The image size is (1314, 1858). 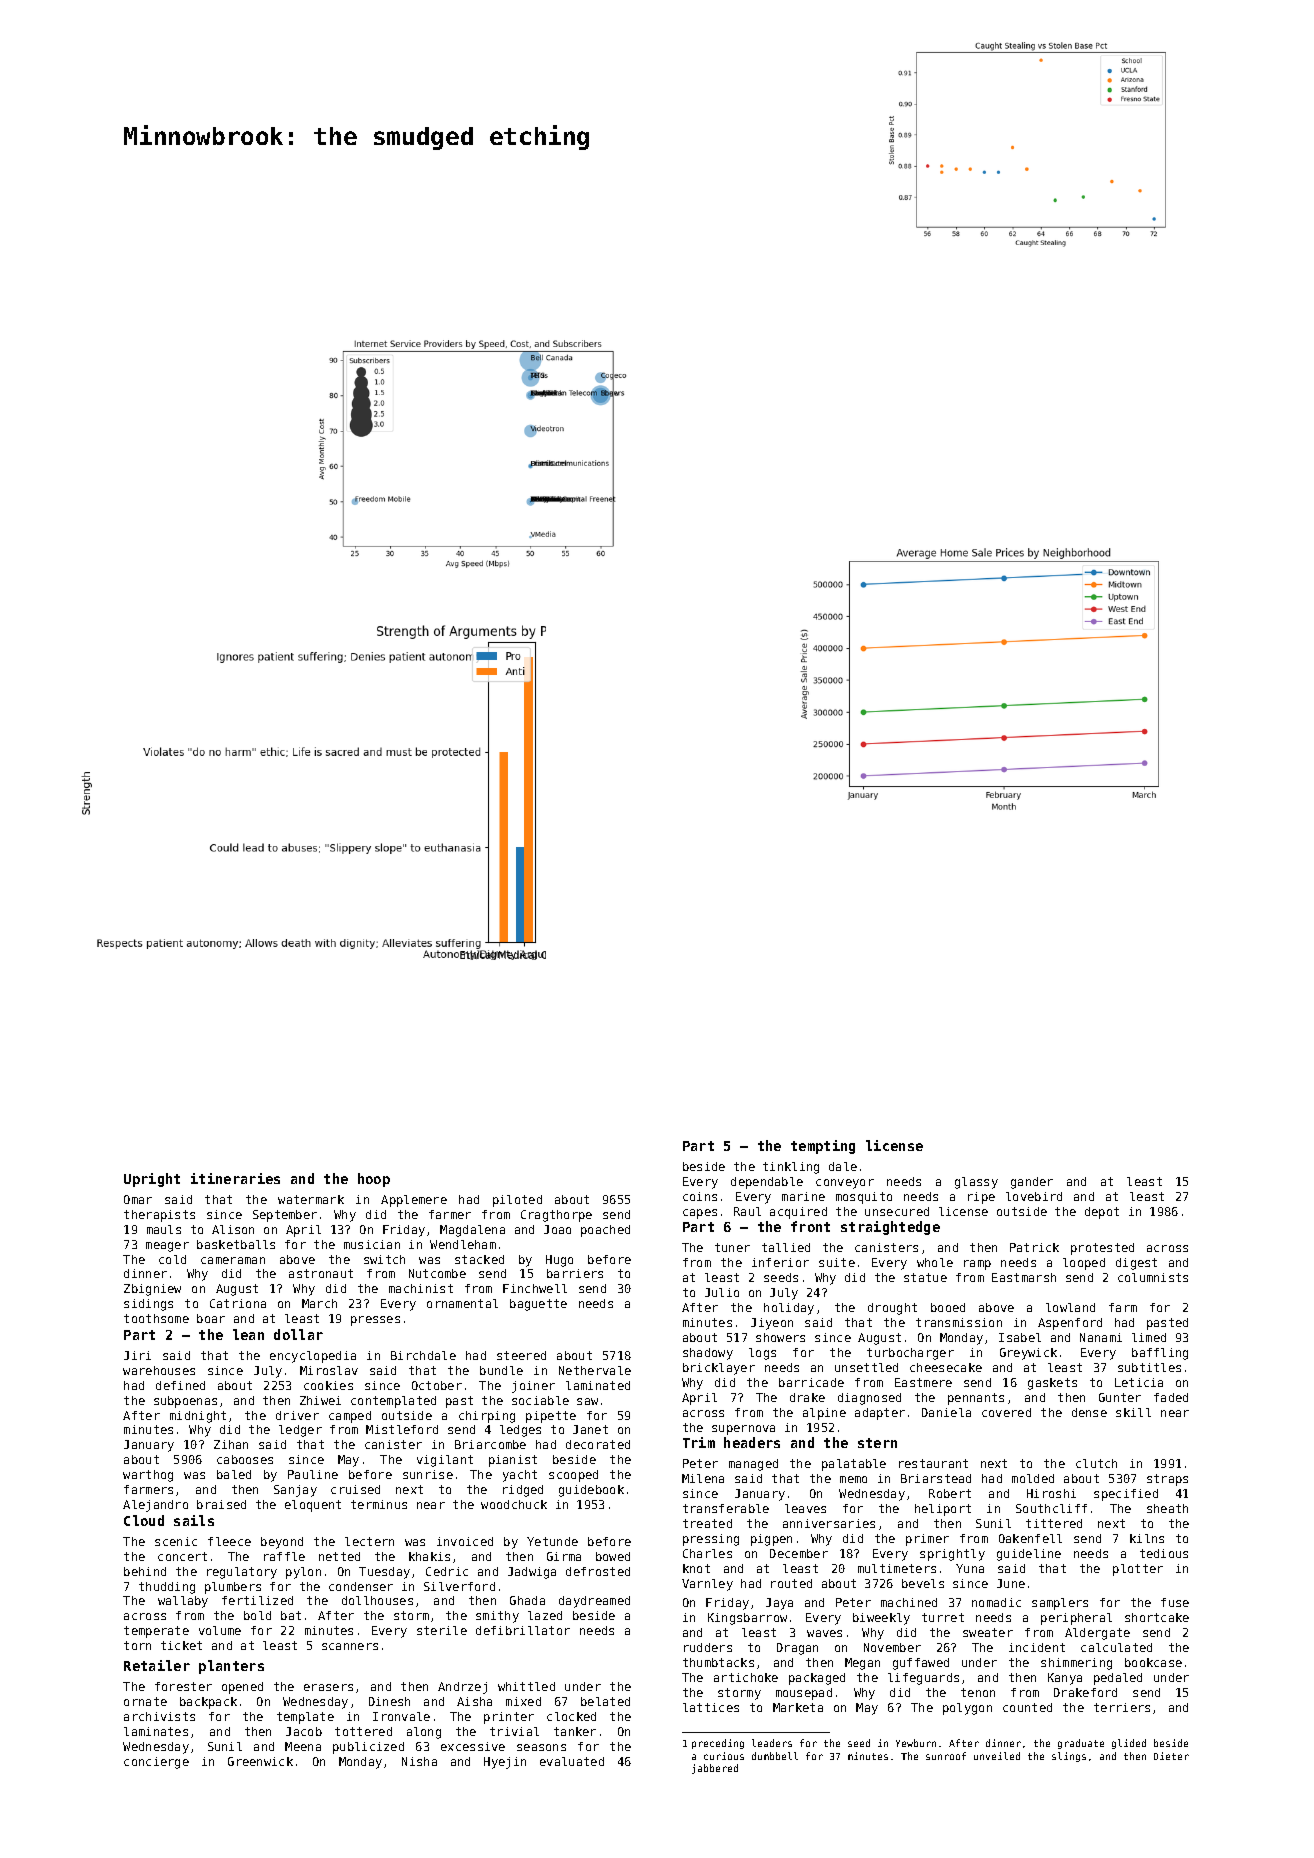 I want to click on vigilant, so click(x=445, y=1461).
